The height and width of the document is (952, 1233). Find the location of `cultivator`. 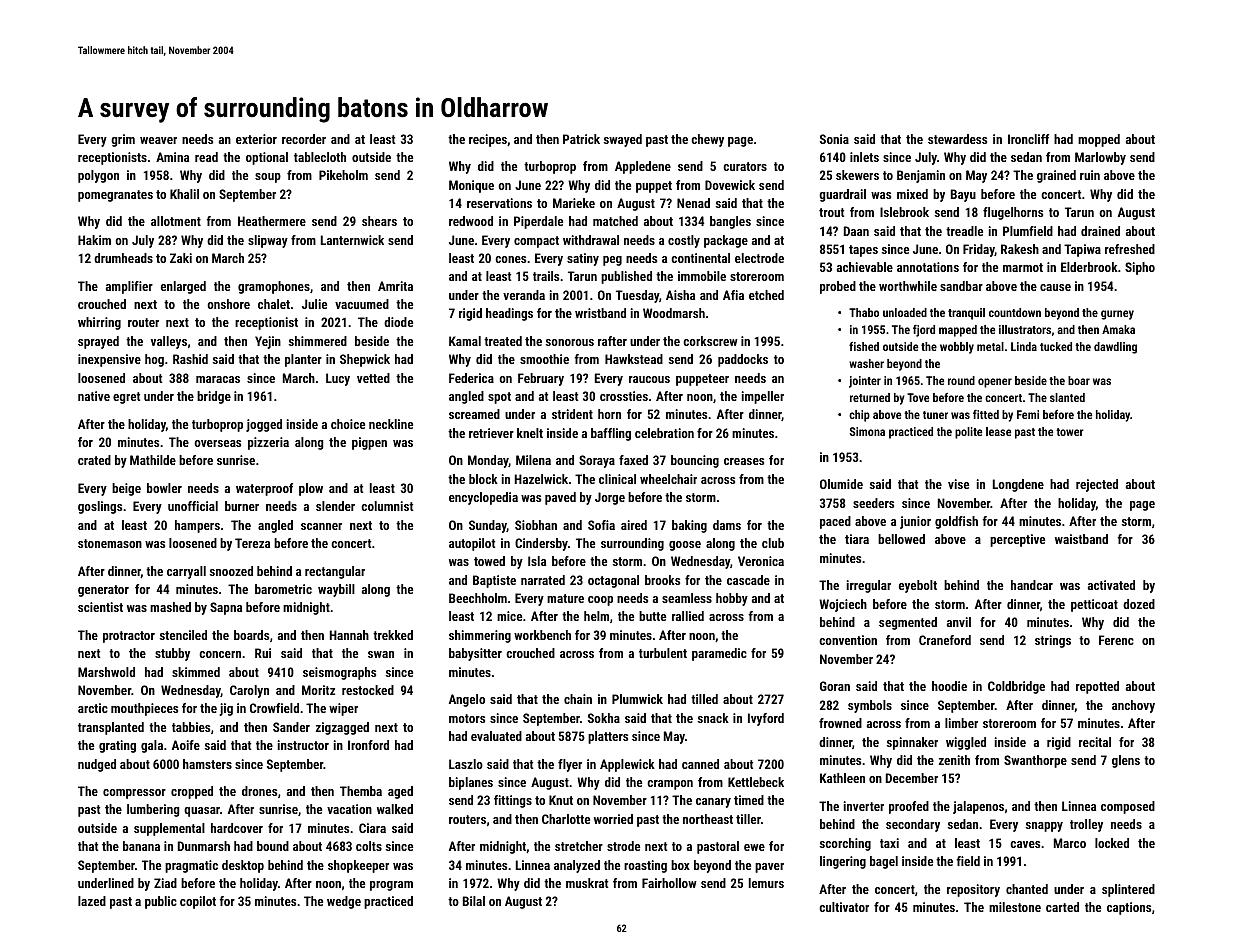

cultivator is located at coordinates (844, 907).
